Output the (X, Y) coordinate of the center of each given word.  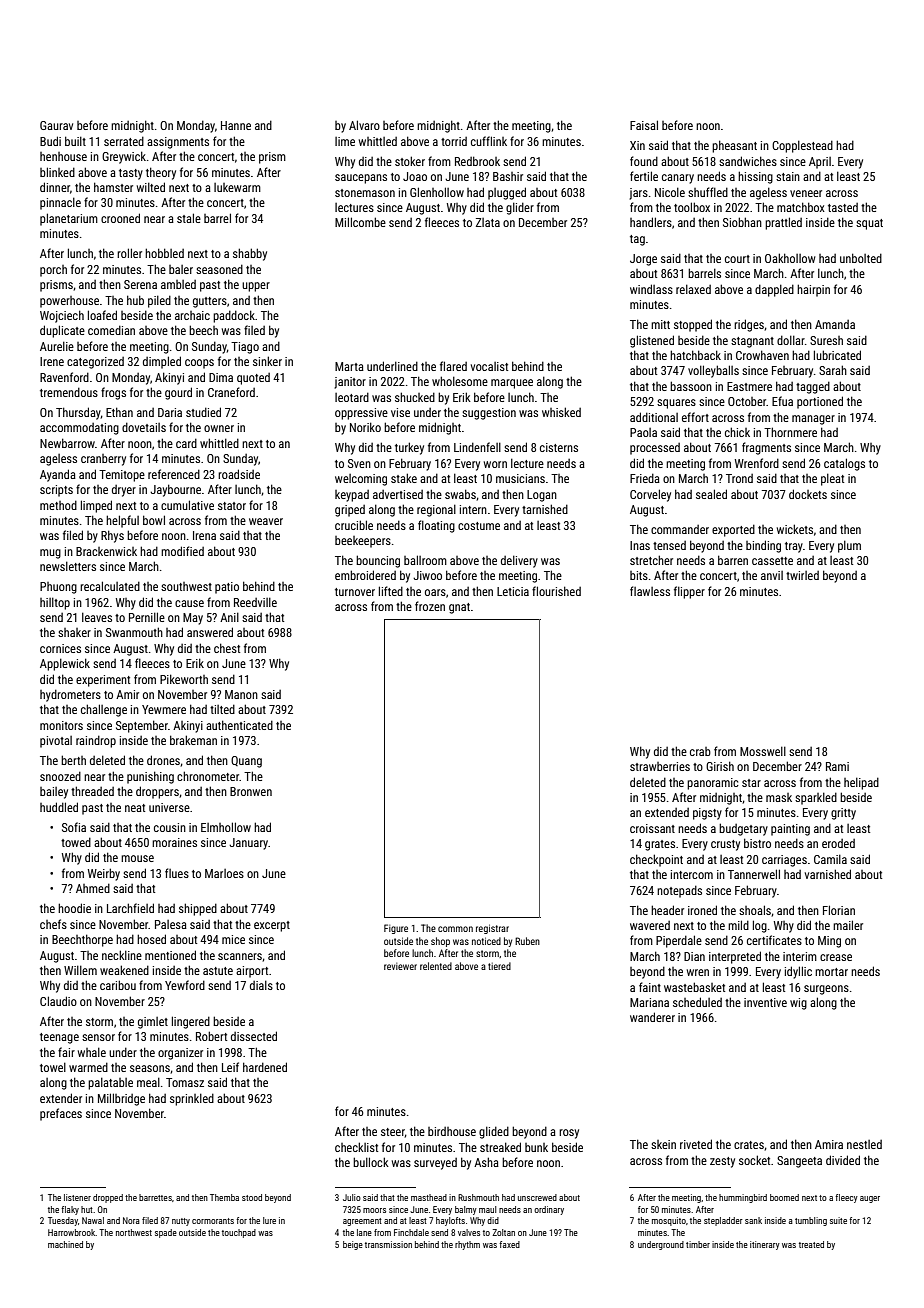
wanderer (652, 1017)
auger (870, 1199)
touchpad (239, 1233)
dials (261, 985)
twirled (802, 575)
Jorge (643, 260)
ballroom (425, 560)
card (186, 443)
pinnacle (60, 203)
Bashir (508, 176)
